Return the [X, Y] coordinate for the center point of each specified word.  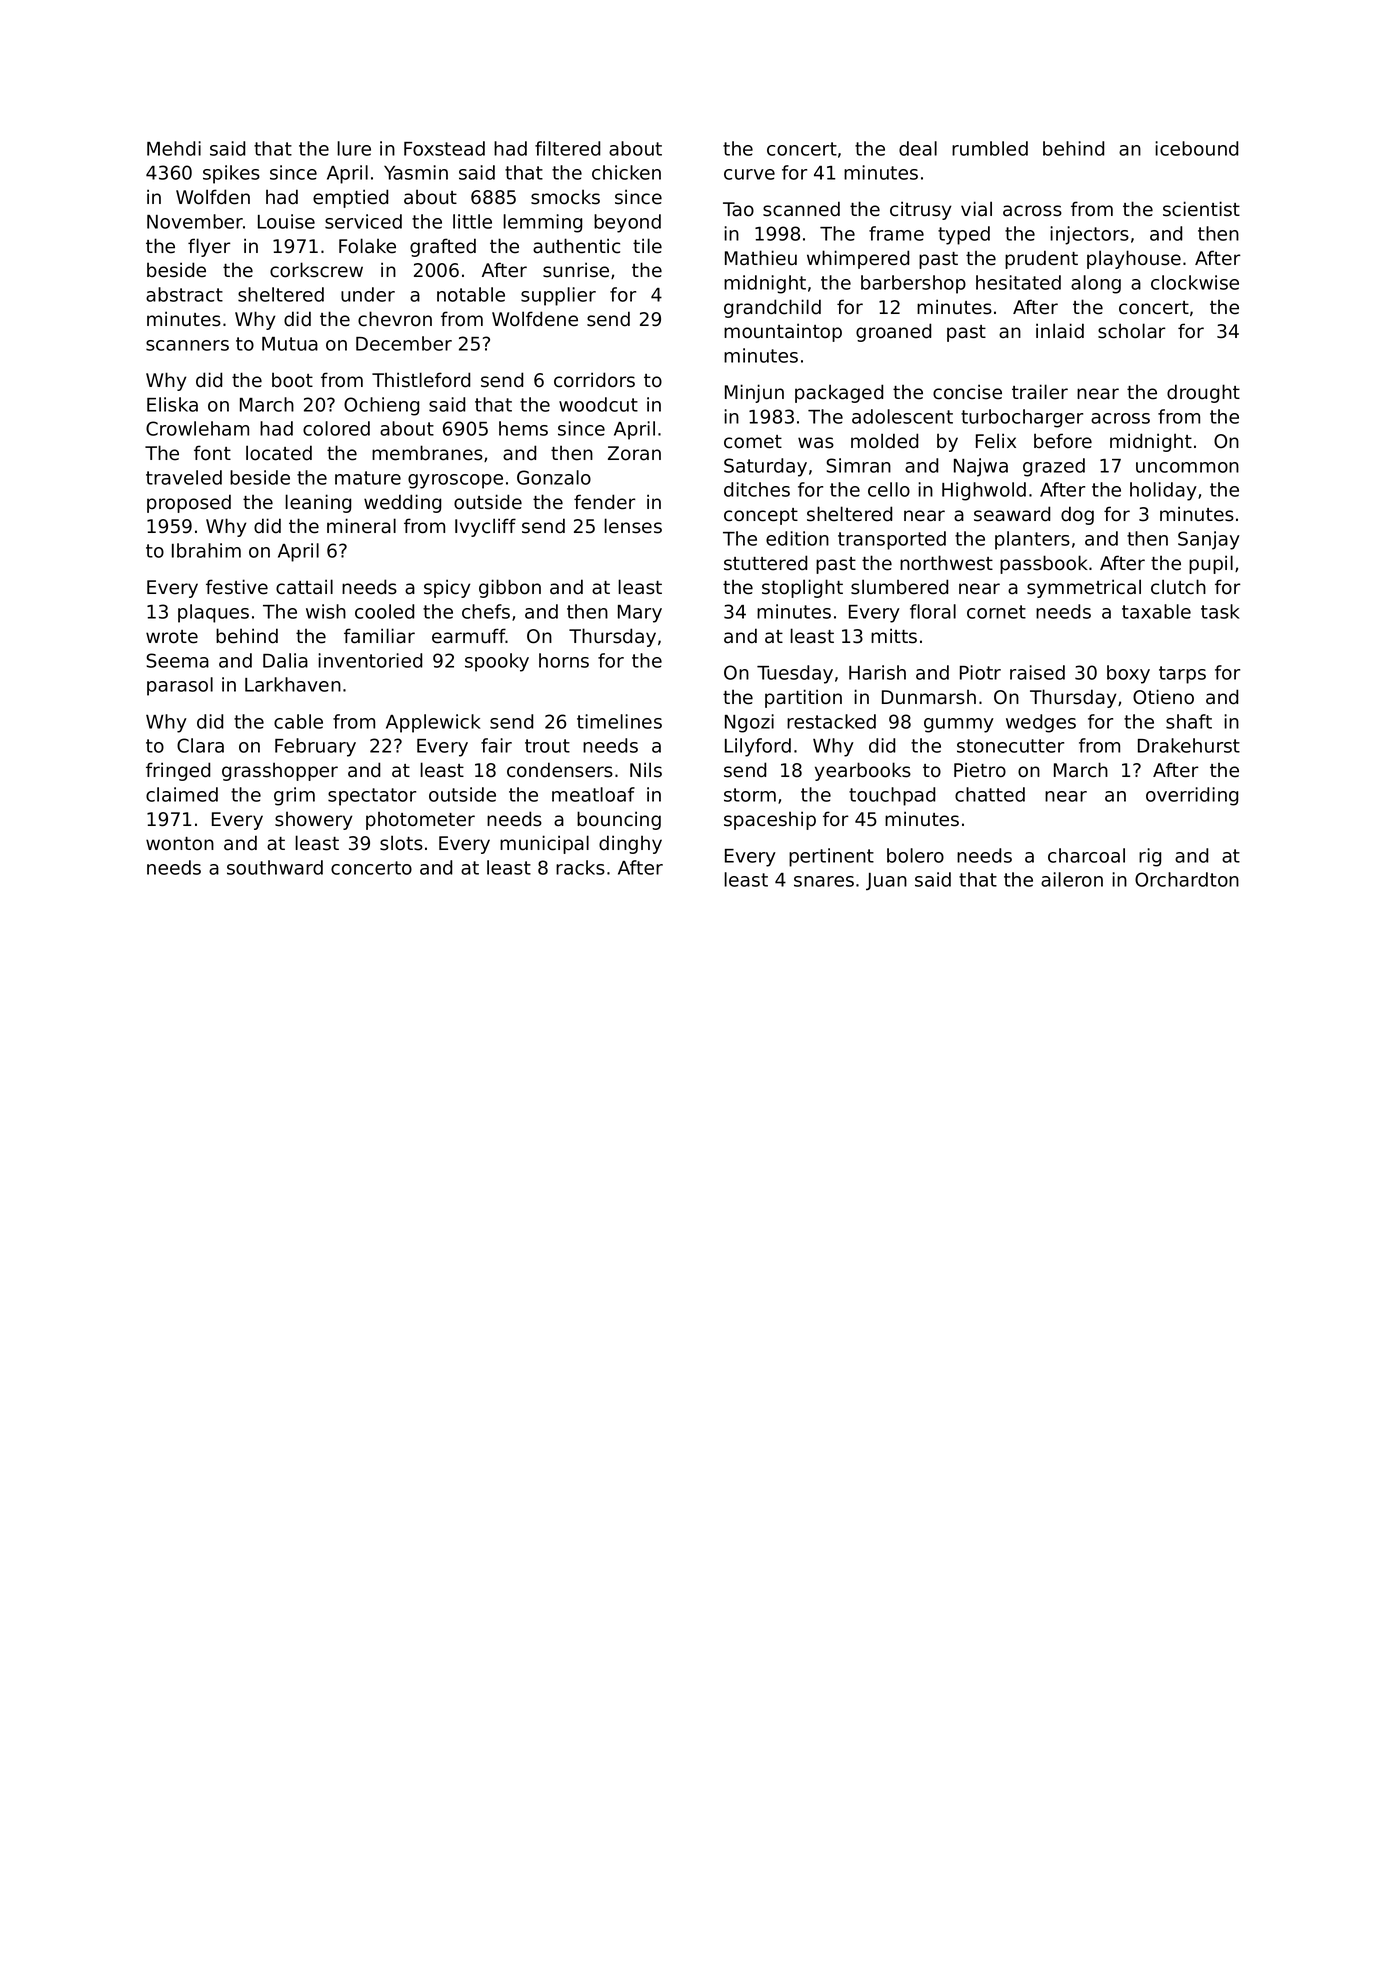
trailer [1040, 392]
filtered [567, 148]
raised [1037, 672]
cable [298, 721]
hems [523, 428]
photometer [420, 820]
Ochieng [381, 406]
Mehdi [174, 148]
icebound [1196, 148]
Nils [646, 770]
